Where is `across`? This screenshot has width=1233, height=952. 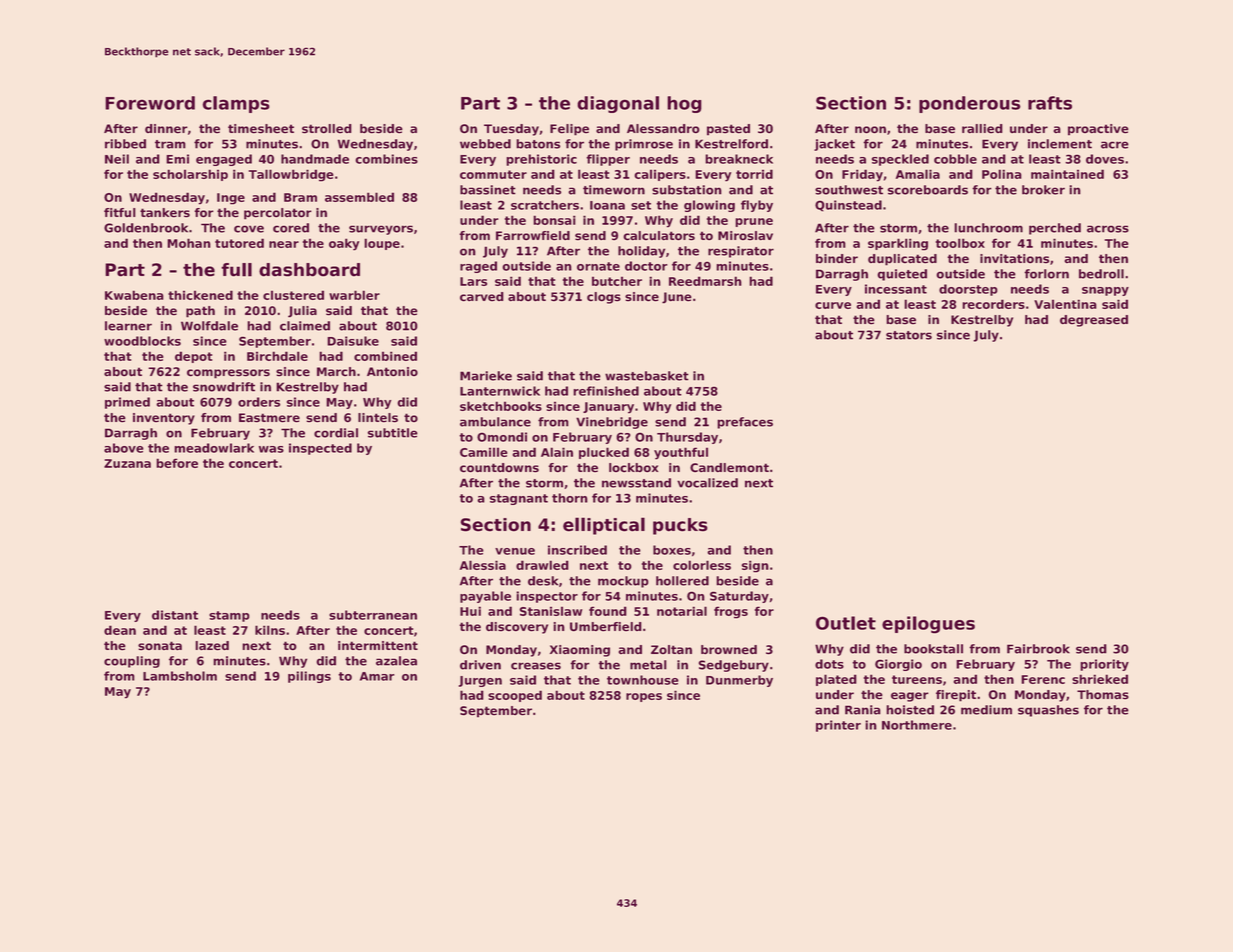
across is located at coordinates (1108, 229).
